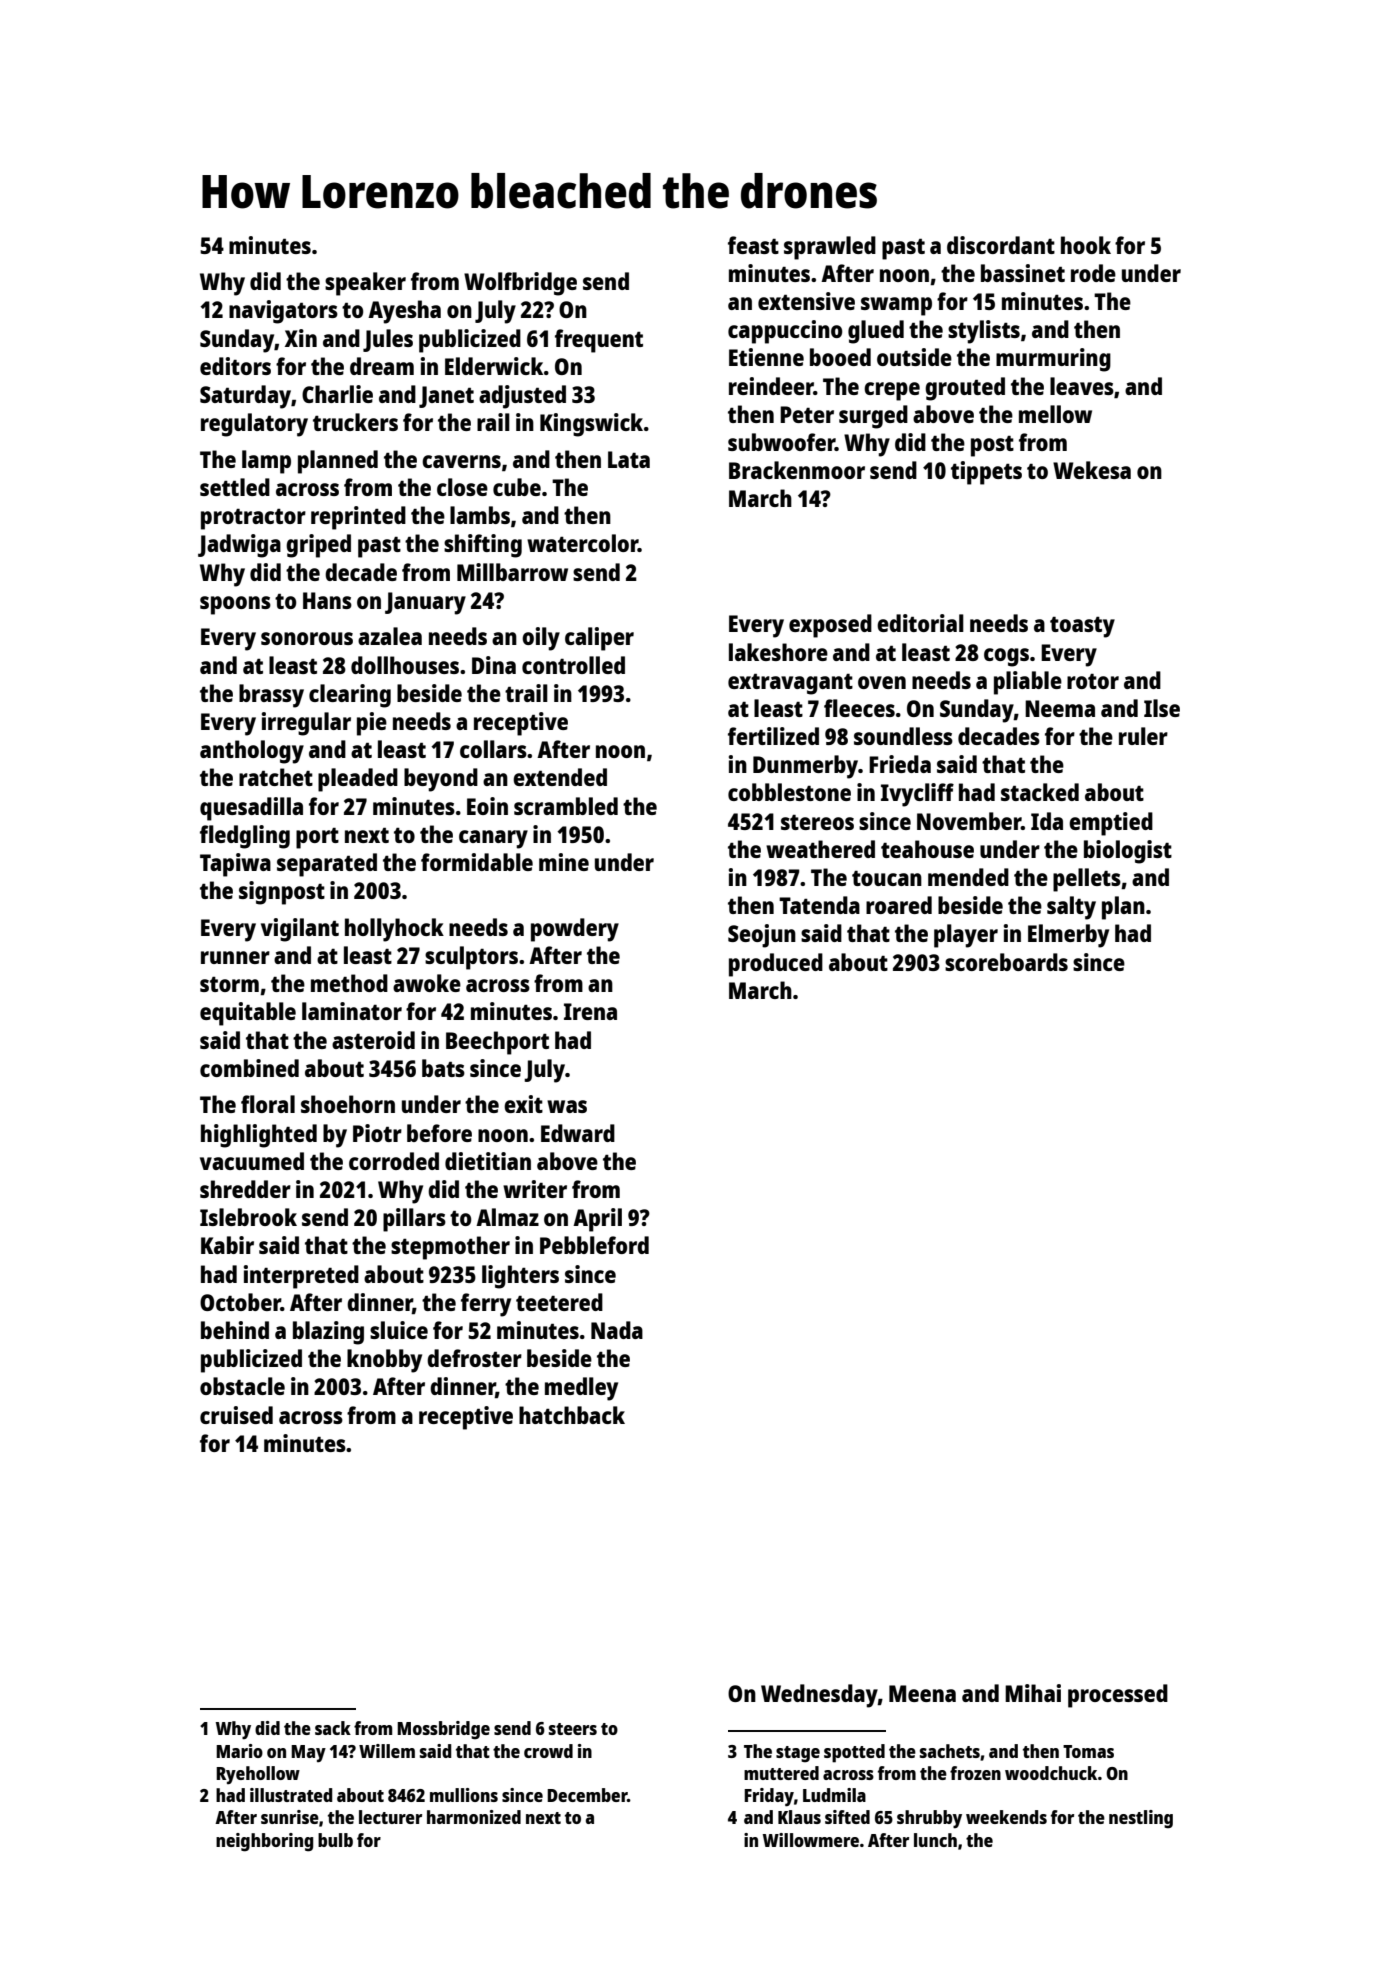 The width and height of the screenshot is (1386, 1969). What do you see at coordinates (488, 1161) in the screenshot?
I see `dietitian` at bounding box center [488, 1161].
